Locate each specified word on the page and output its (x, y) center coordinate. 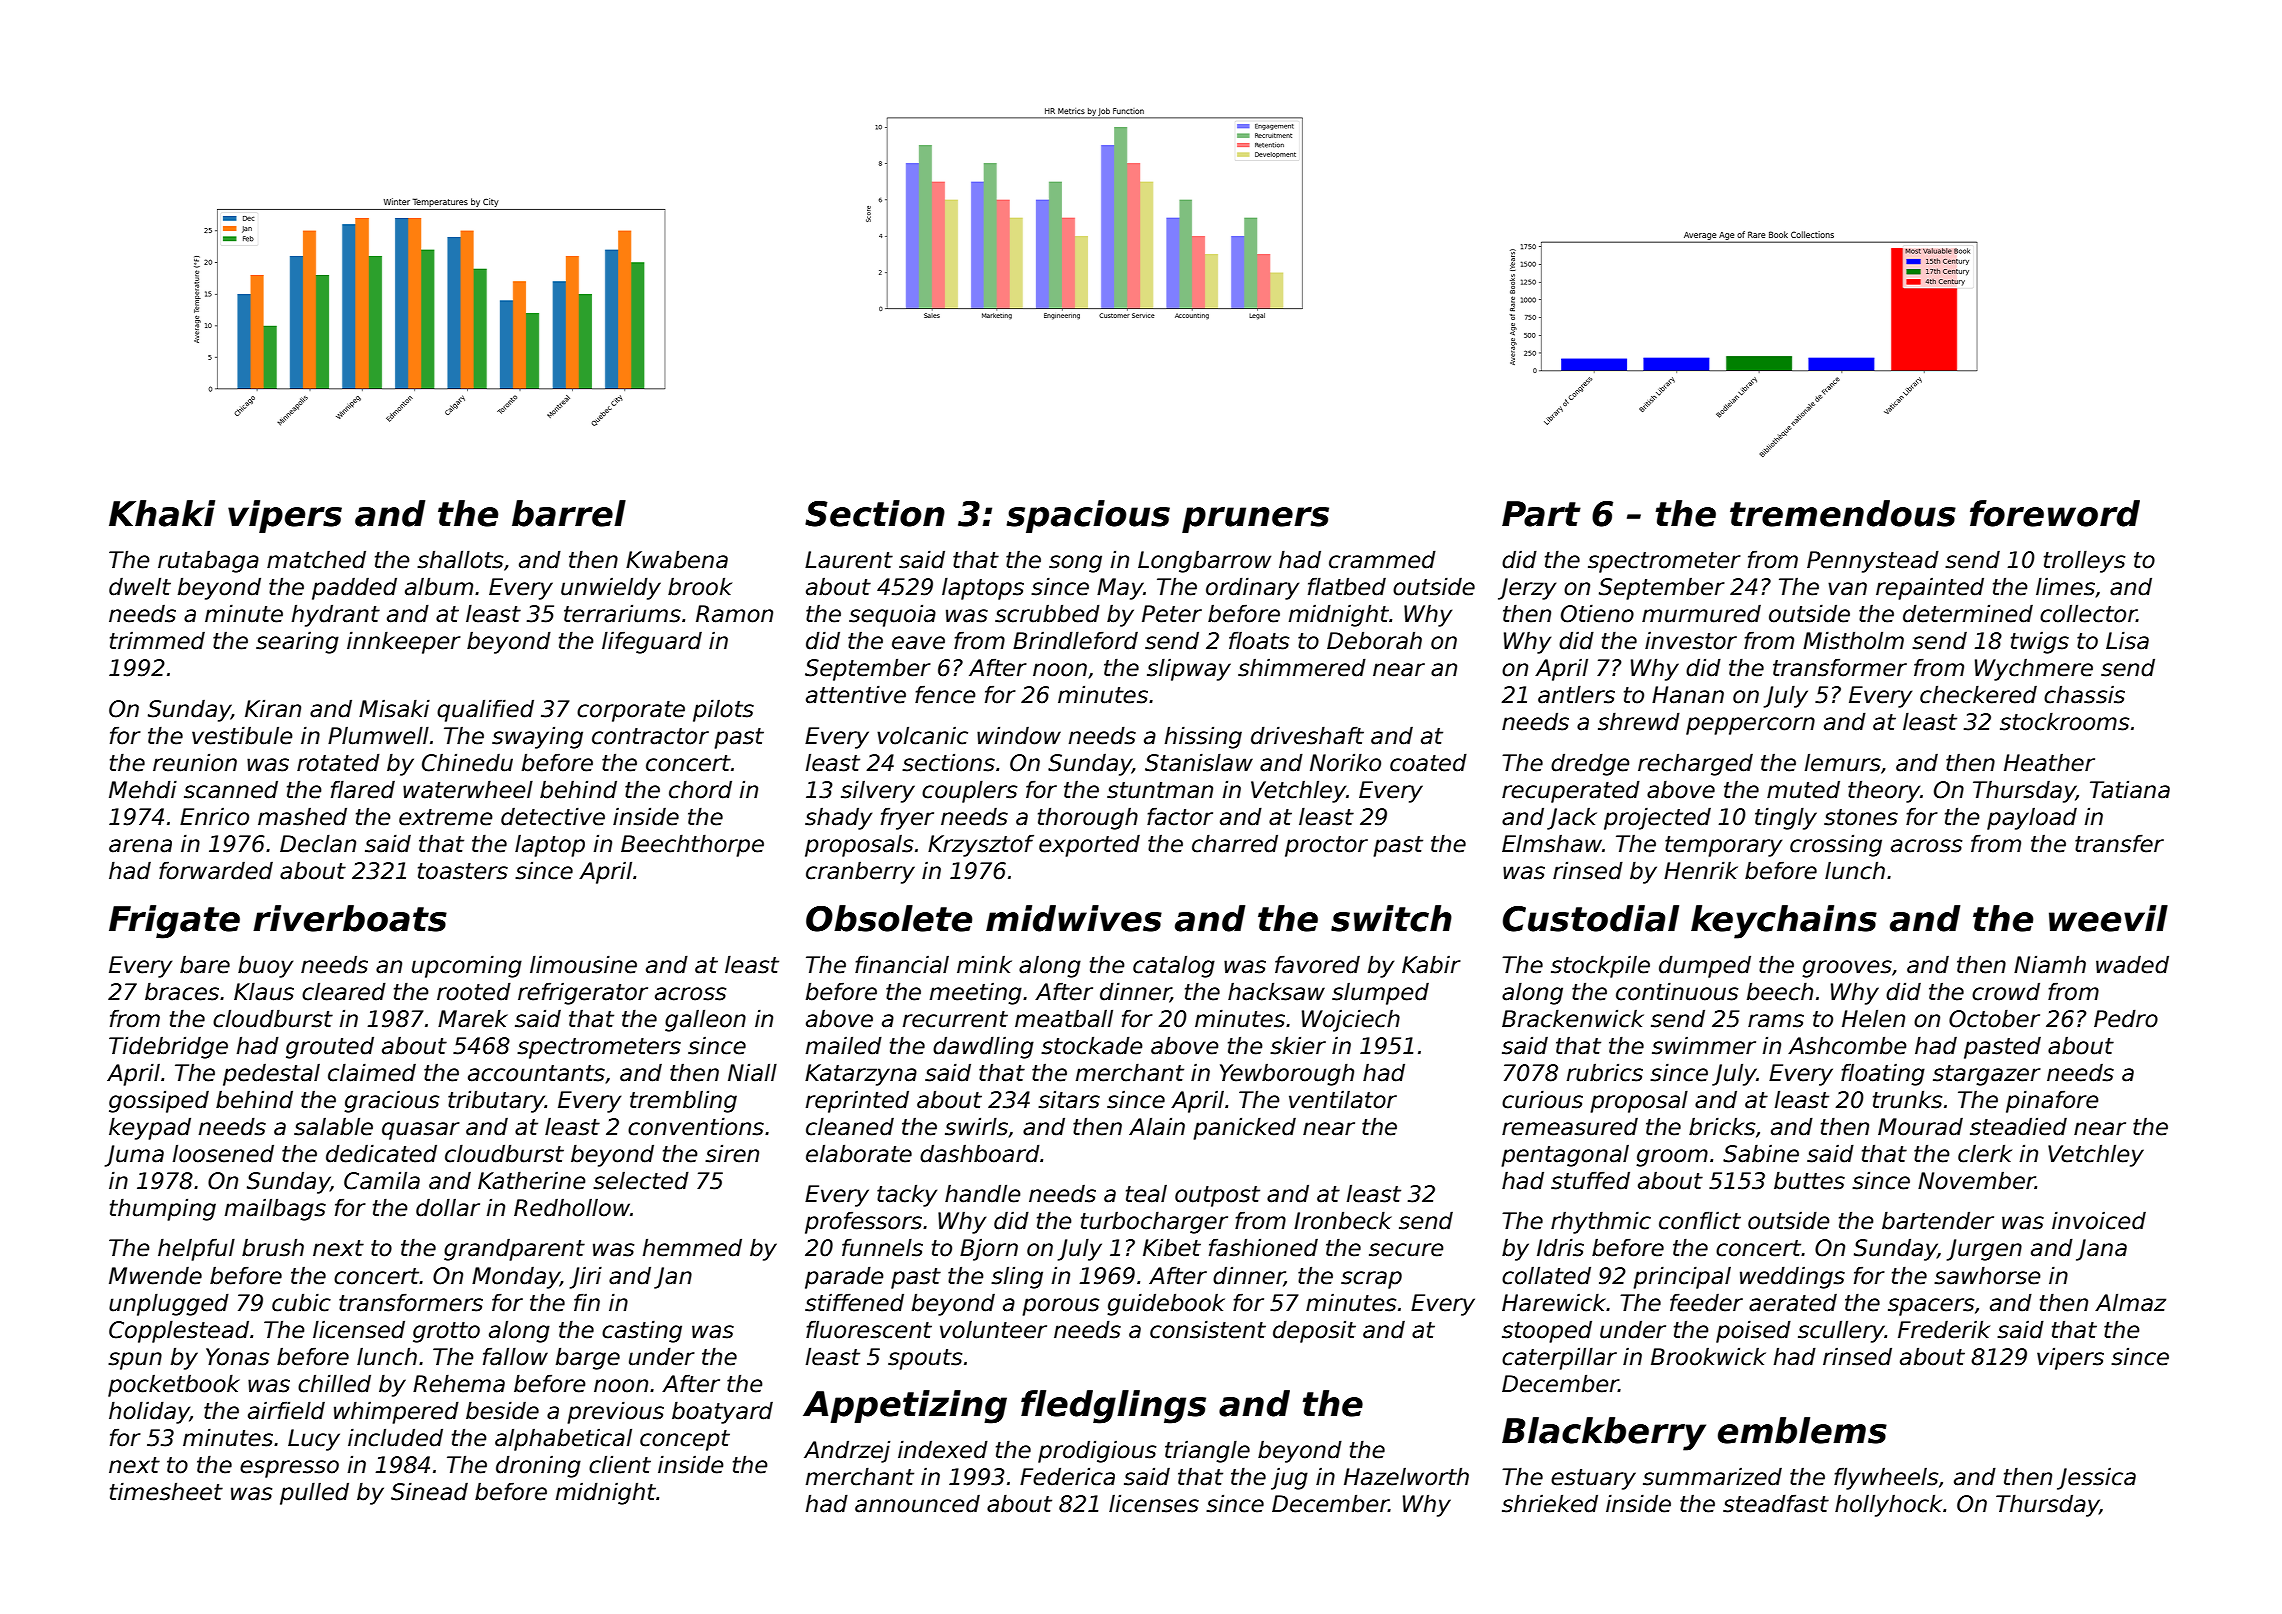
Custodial (1591, 918)
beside (502, 1410)
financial (902, 964)
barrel (569, 513)
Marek (473, 1018)
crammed (1382, 559)
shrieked (1550, 1503)
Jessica (2096, 1478)
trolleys (2084, 561)
